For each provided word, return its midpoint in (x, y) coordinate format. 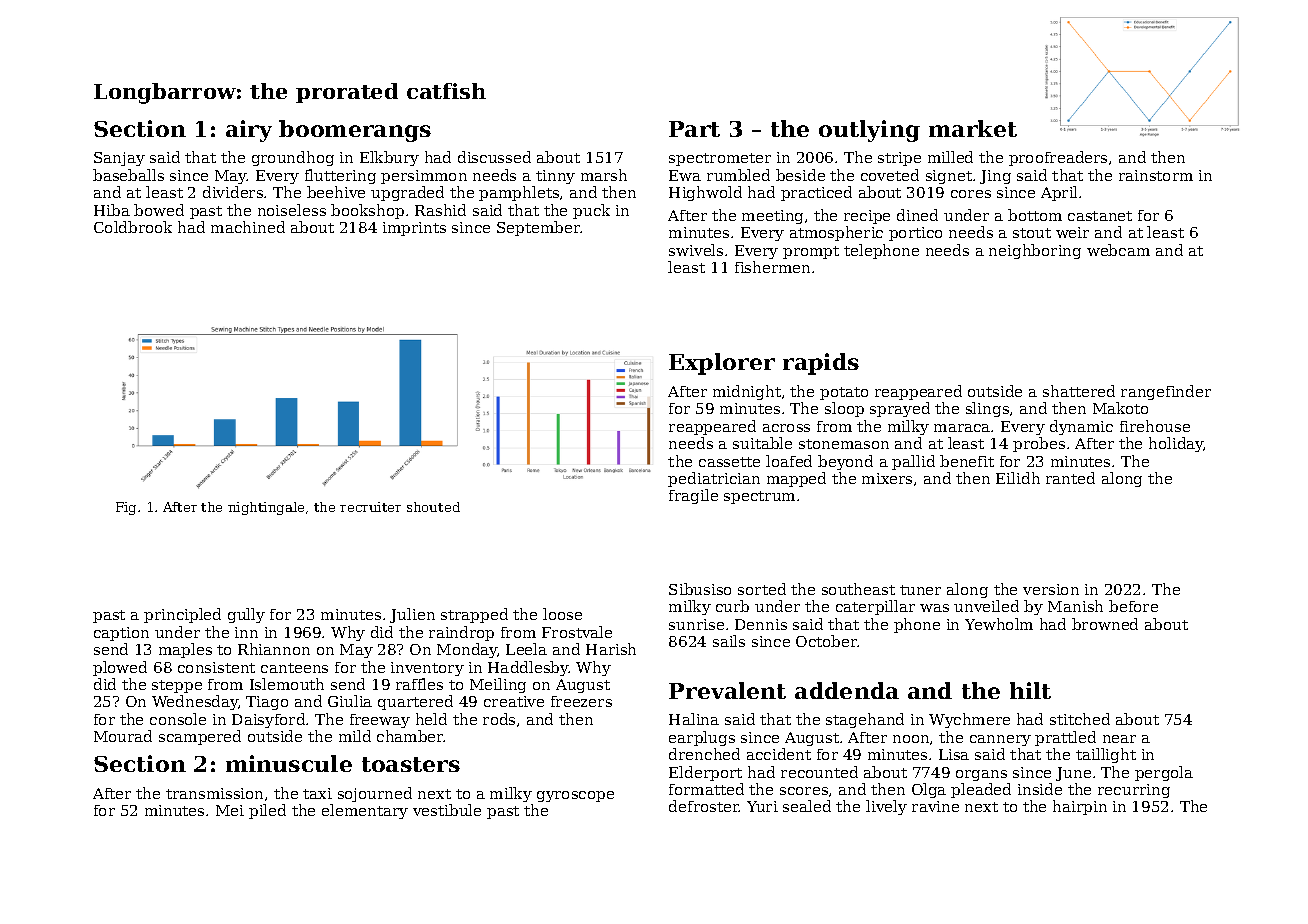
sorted (762, 589)
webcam (1118, 250)
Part (694, 129)
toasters (411, 764)
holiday (1176, 444)
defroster (704, 806)
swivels (696, 250)
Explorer (722, 364)
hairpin (1080, 807)
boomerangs (355, 131)
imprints (414, 229)
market (973, 128)
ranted (1070, 478)
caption (121, 634)
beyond (845, 462)
